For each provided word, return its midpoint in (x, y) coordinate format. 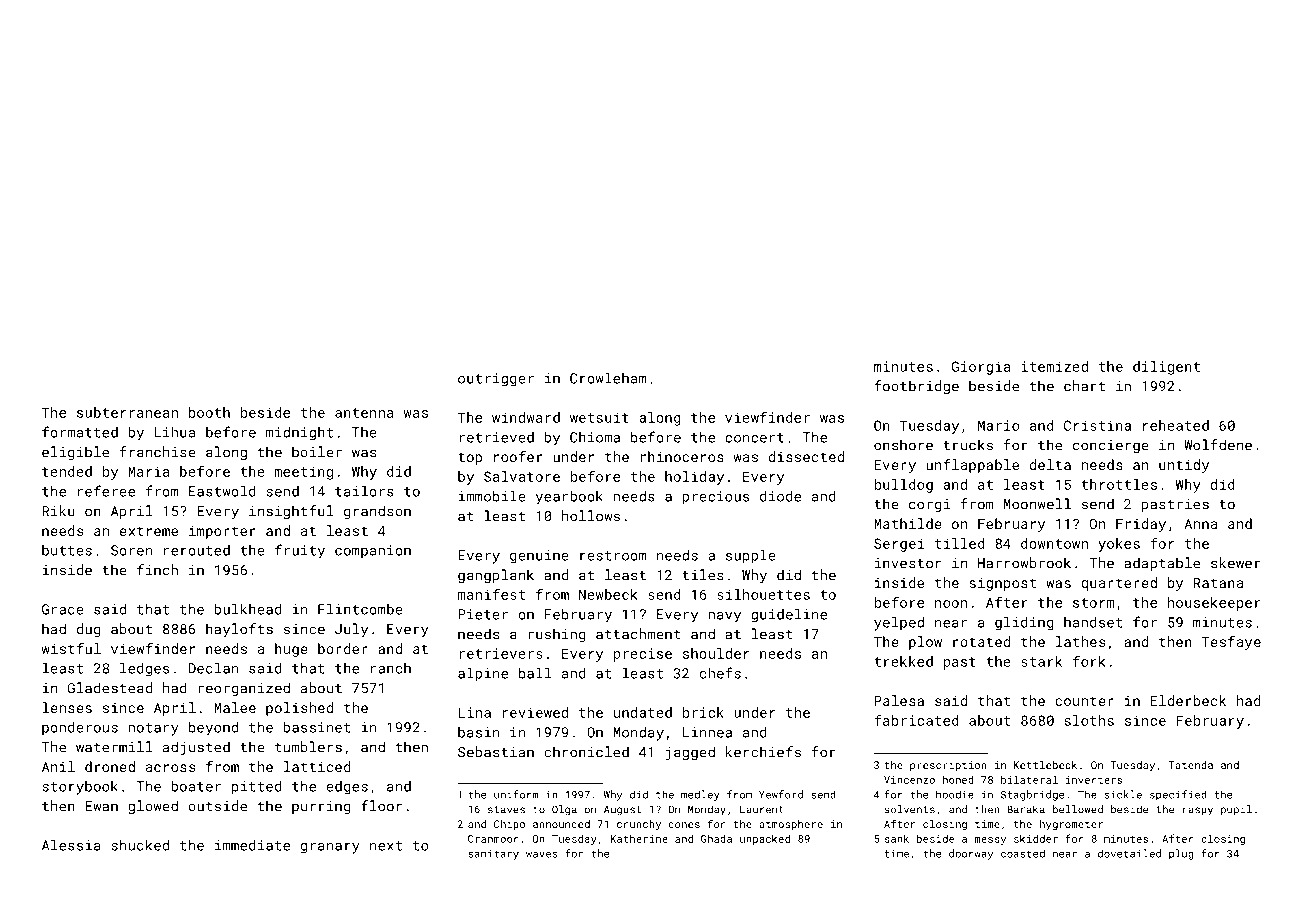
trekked (903, 661)
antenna (364, 413)
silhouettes (763, 594)
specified (1178, 795)
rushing (557, 635)
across (170, 768)
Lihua (174, 432)
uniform (516, 794)
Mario (998, 425)
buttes (67, 550)
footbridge (916, 387)
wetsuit (599, 417)
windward (526, 417)
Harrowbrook (1024, 563)
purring (321, 807)
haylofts (239, 630)
